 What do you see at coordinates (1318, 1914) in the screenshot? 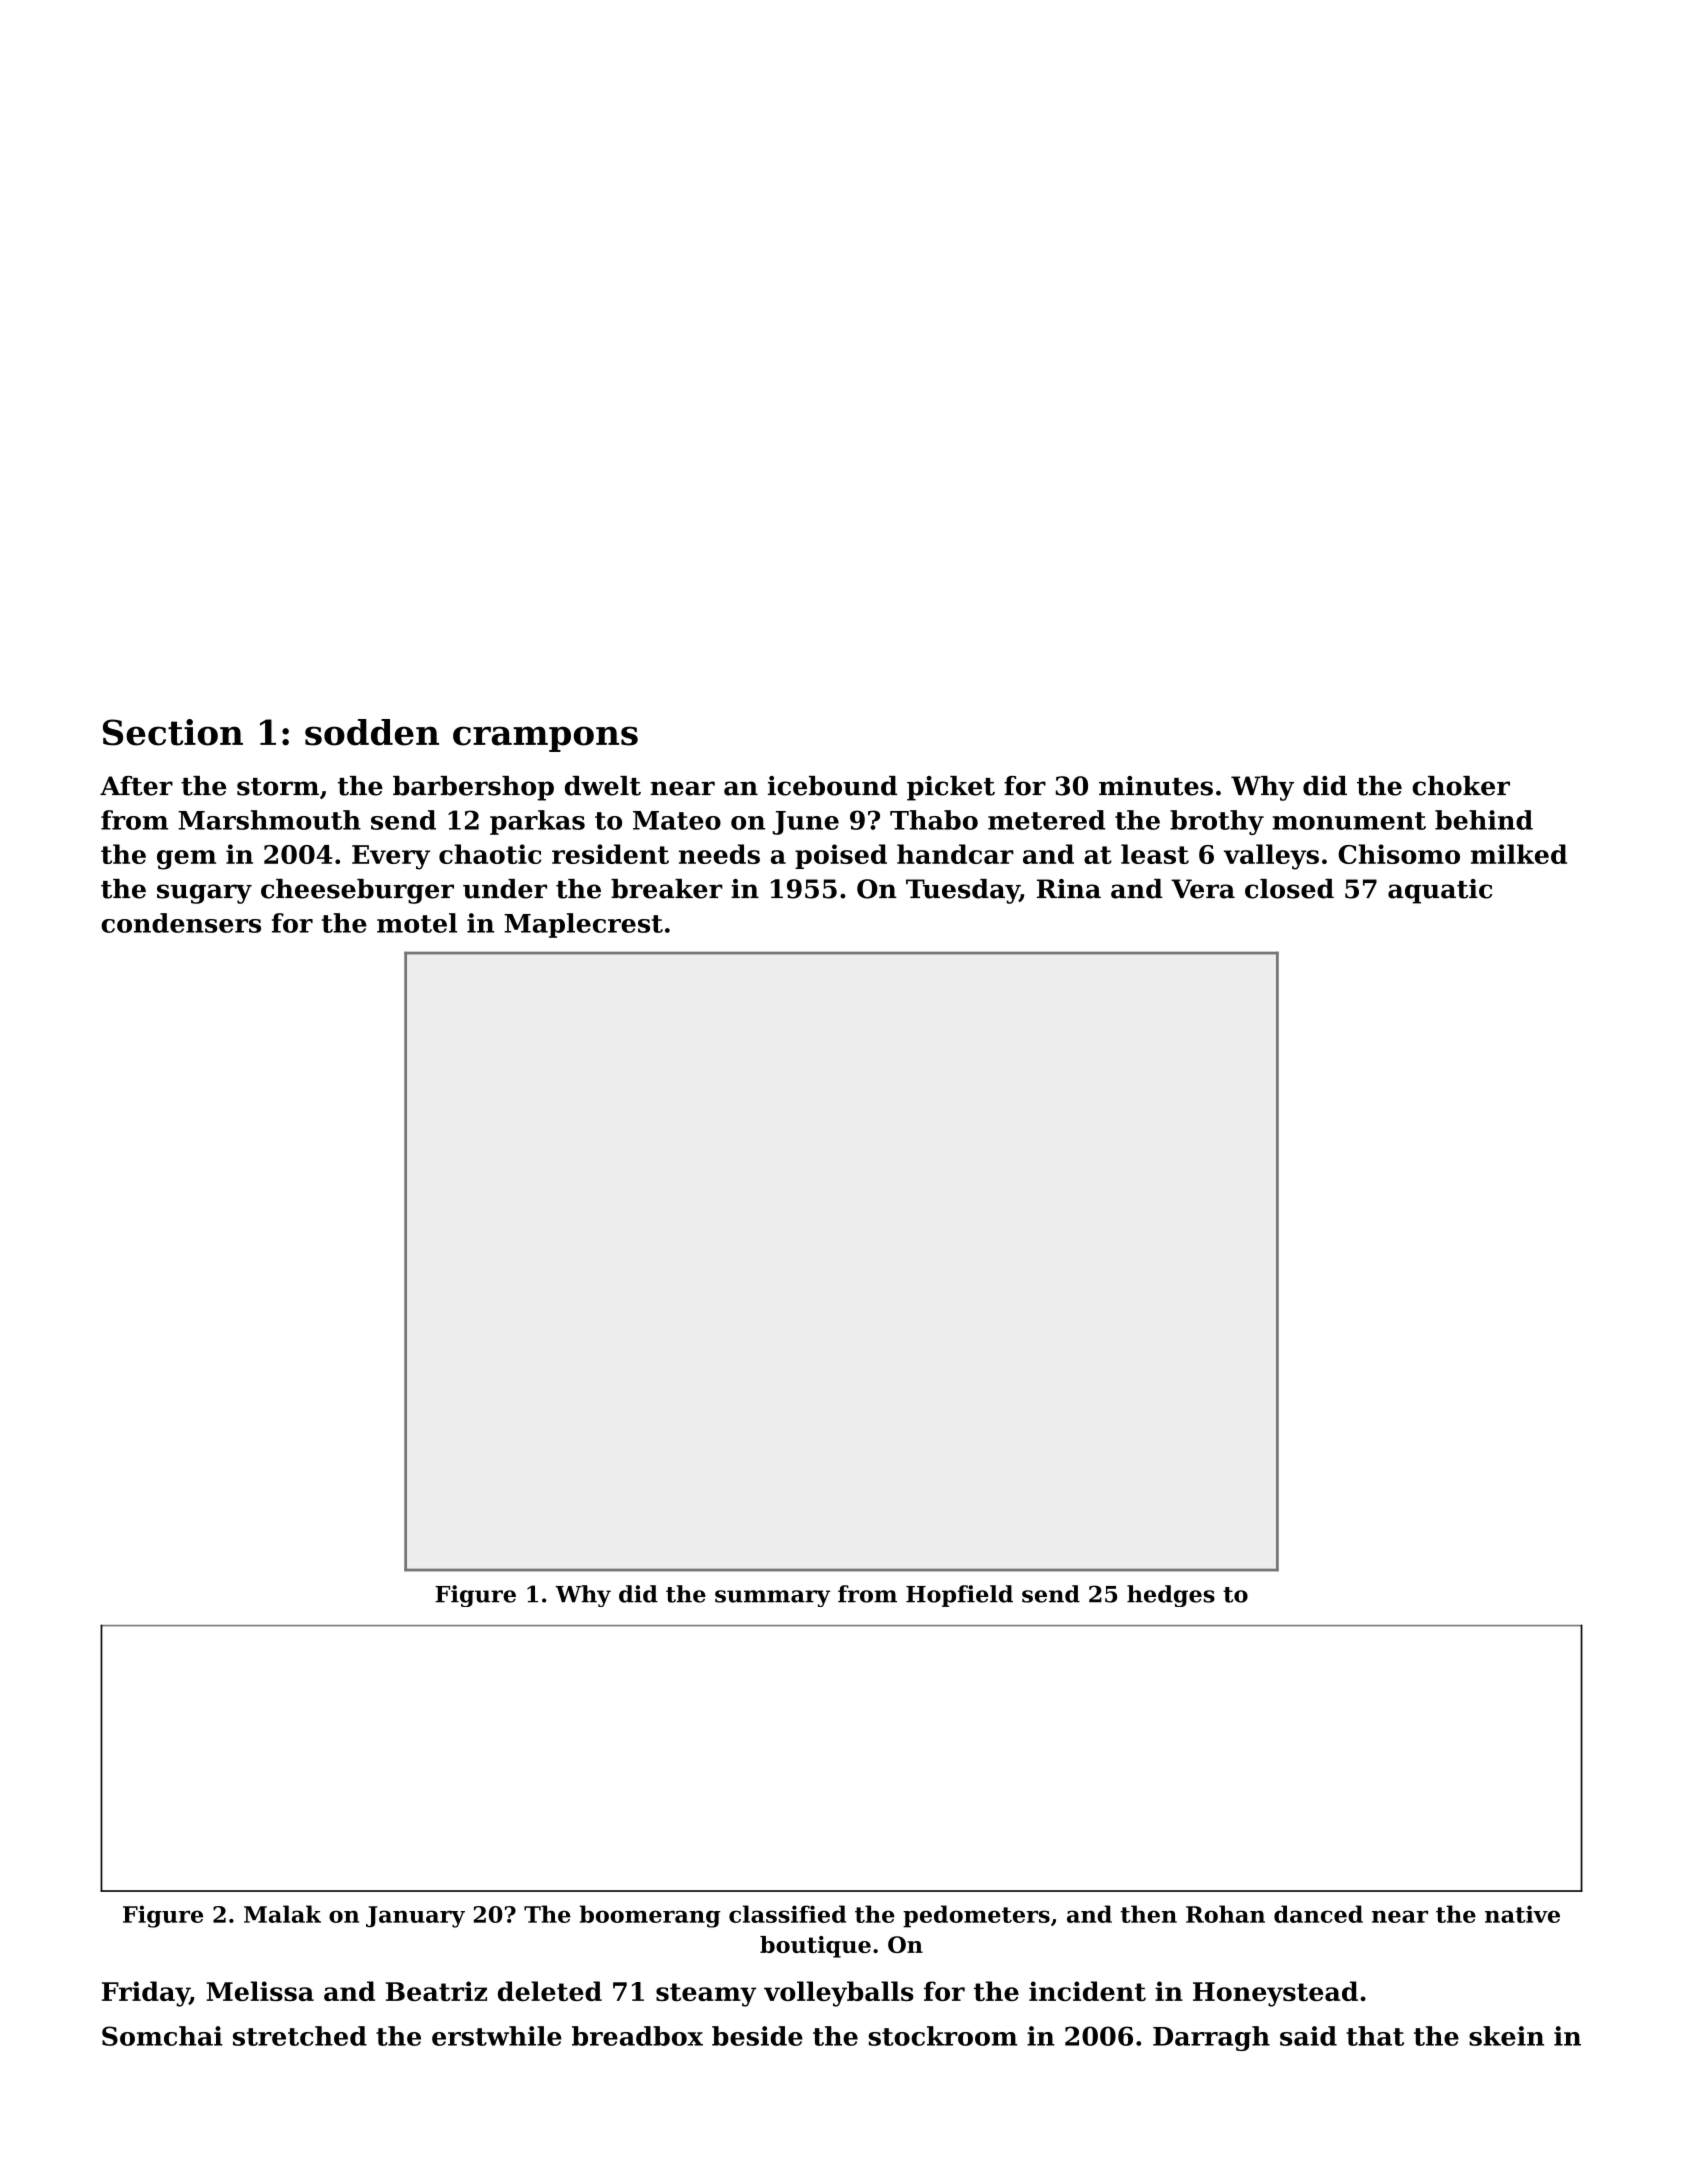
I see `danced` at bounding box center [1318, 1914].
